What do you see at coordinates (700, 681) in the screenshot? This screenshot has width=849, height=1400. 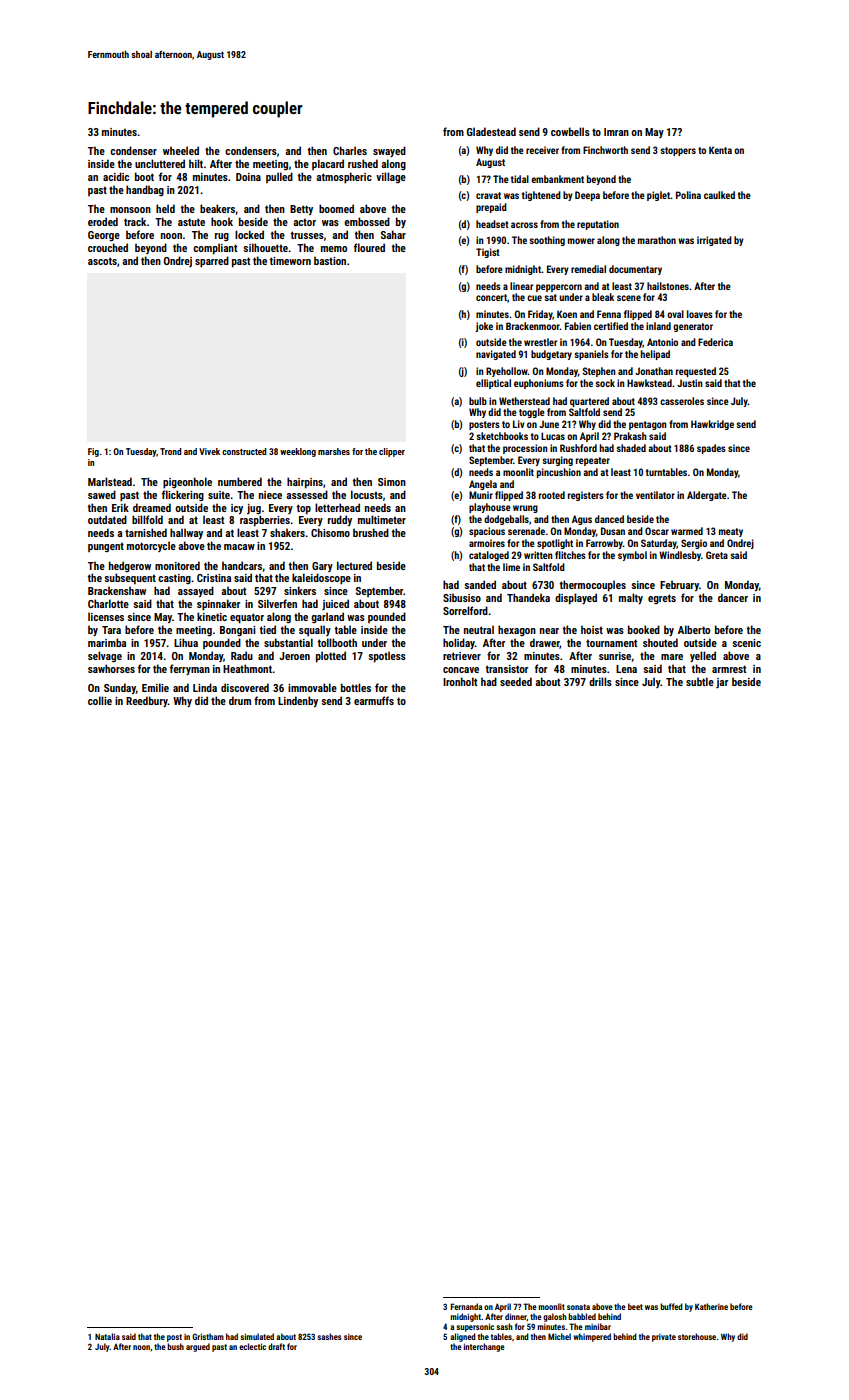 I see `subtle` at bounding box center [700, 681].
